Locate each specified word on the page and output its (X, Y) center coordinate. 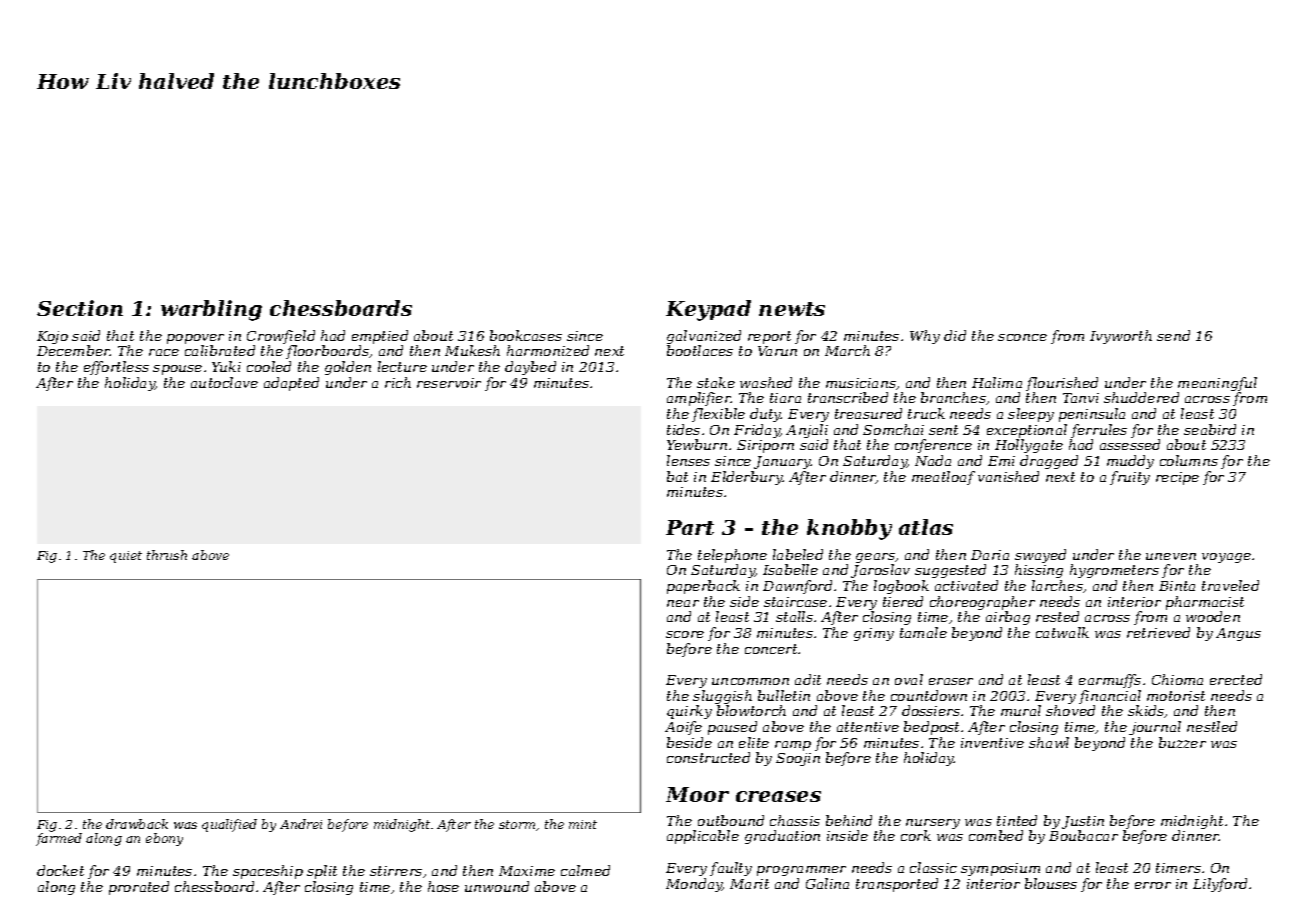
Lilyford (1220, 885)
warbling (211, 310)
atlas (926, 527)
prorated (139, 888)
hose (443, 886)
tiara (785, 398)
